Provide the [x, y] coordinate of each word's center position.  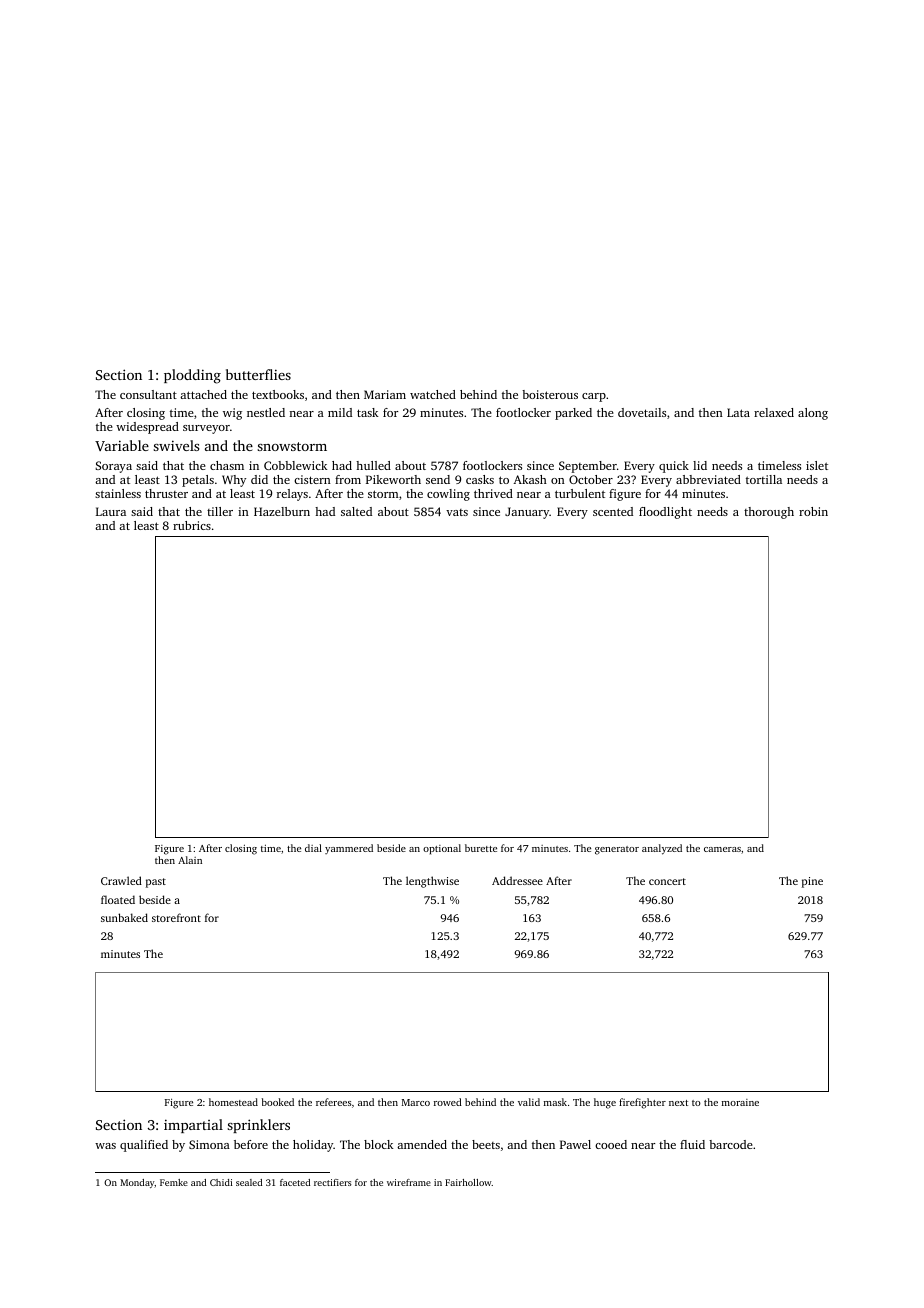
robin [813, 511]
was [105, 1146]
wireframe [409, 1182]
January [527, 513]
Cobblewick [296, 465]
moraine [740, 1102]
